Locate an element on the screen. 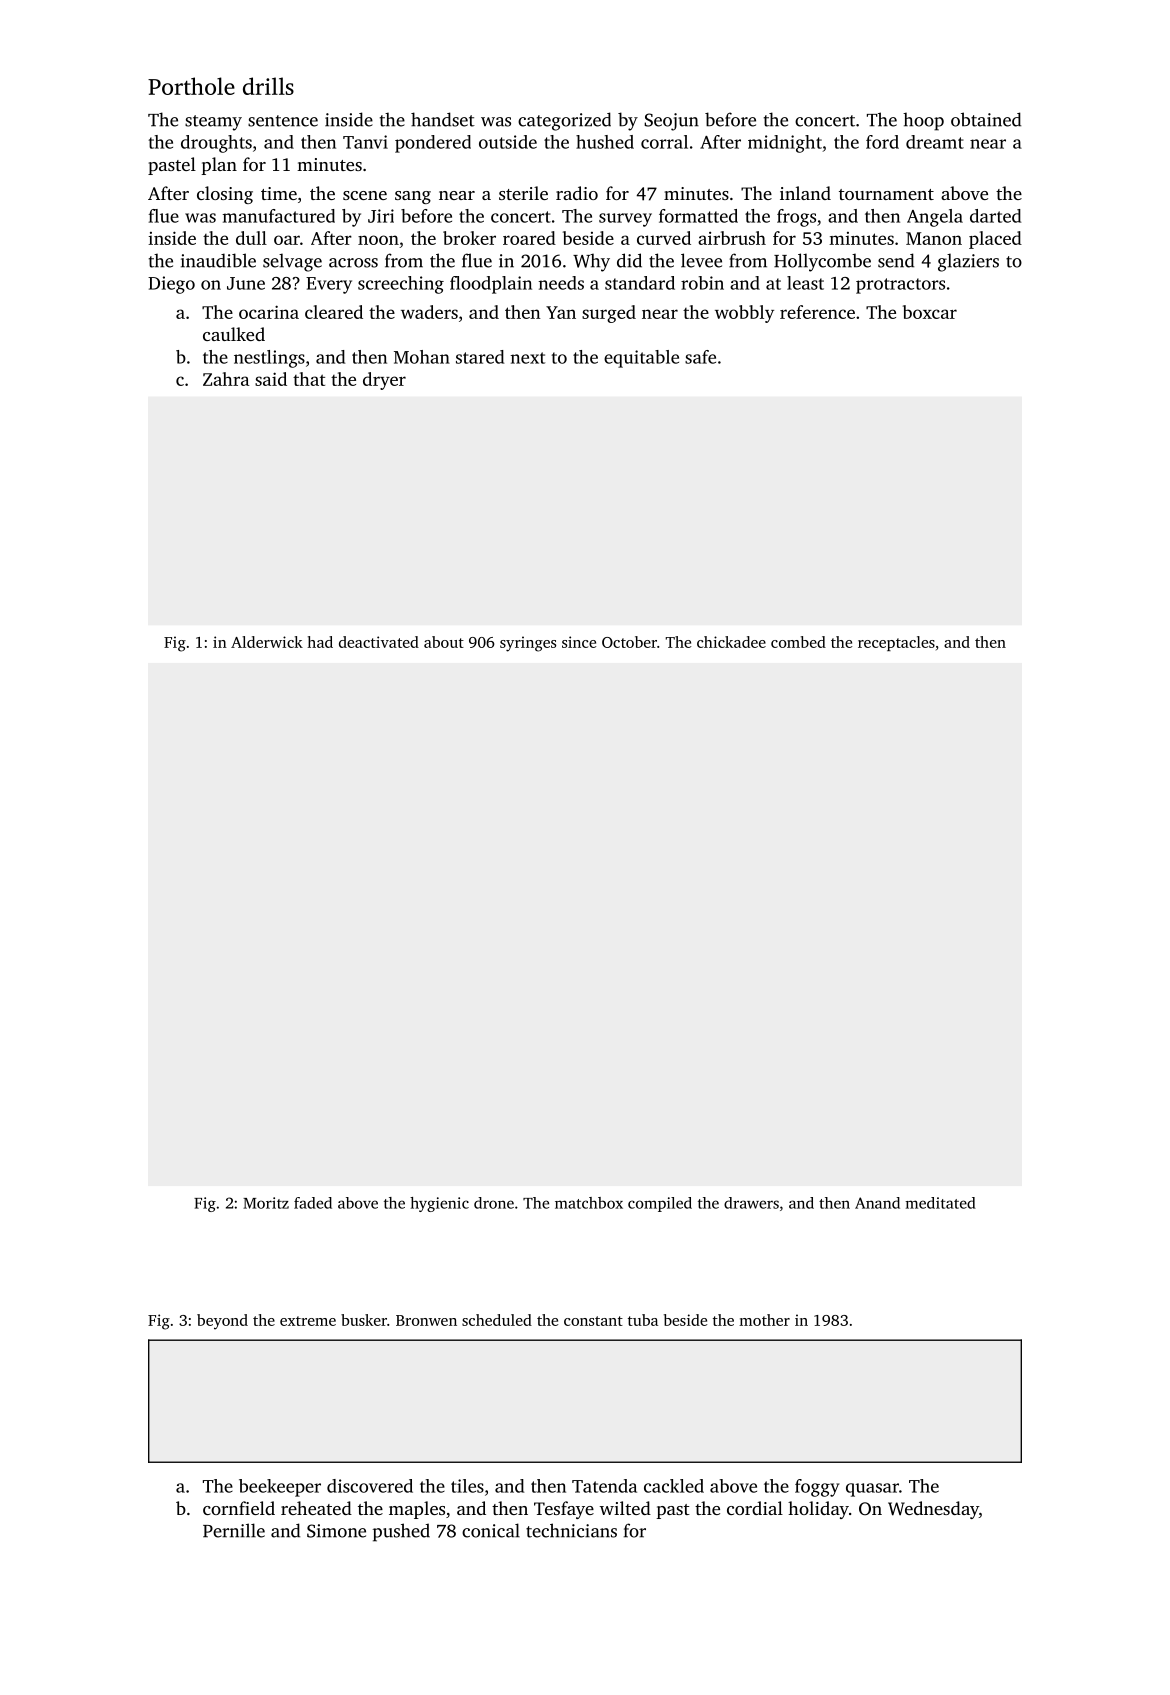 Image resolution: width=1170 pixels, height=1695 pixels. matchbox is located at coordinates (589, 1203).
